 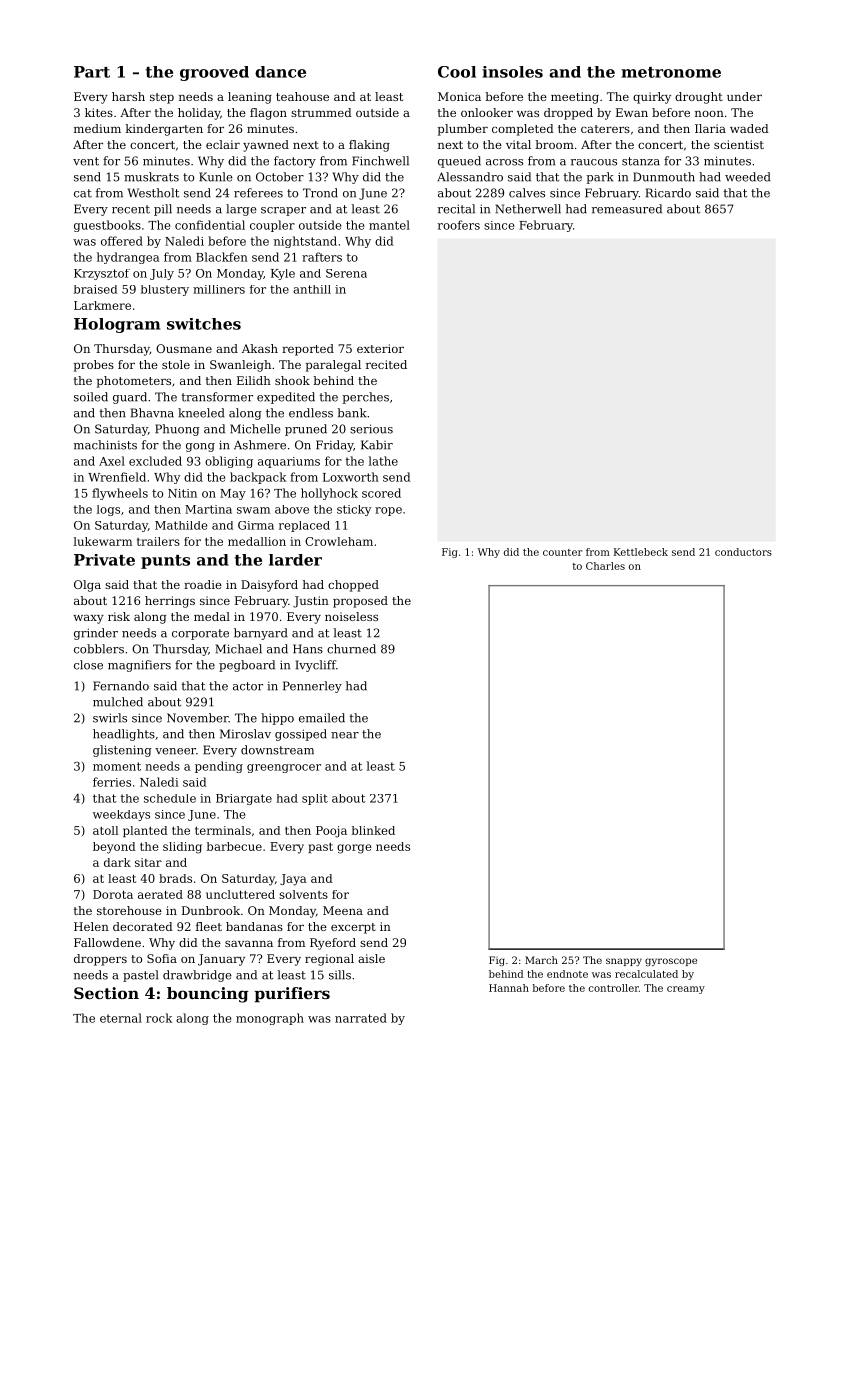 What do you see at coordinates (743, 552) in the image?
I see `conductors` at bounding box center [743, 552].
